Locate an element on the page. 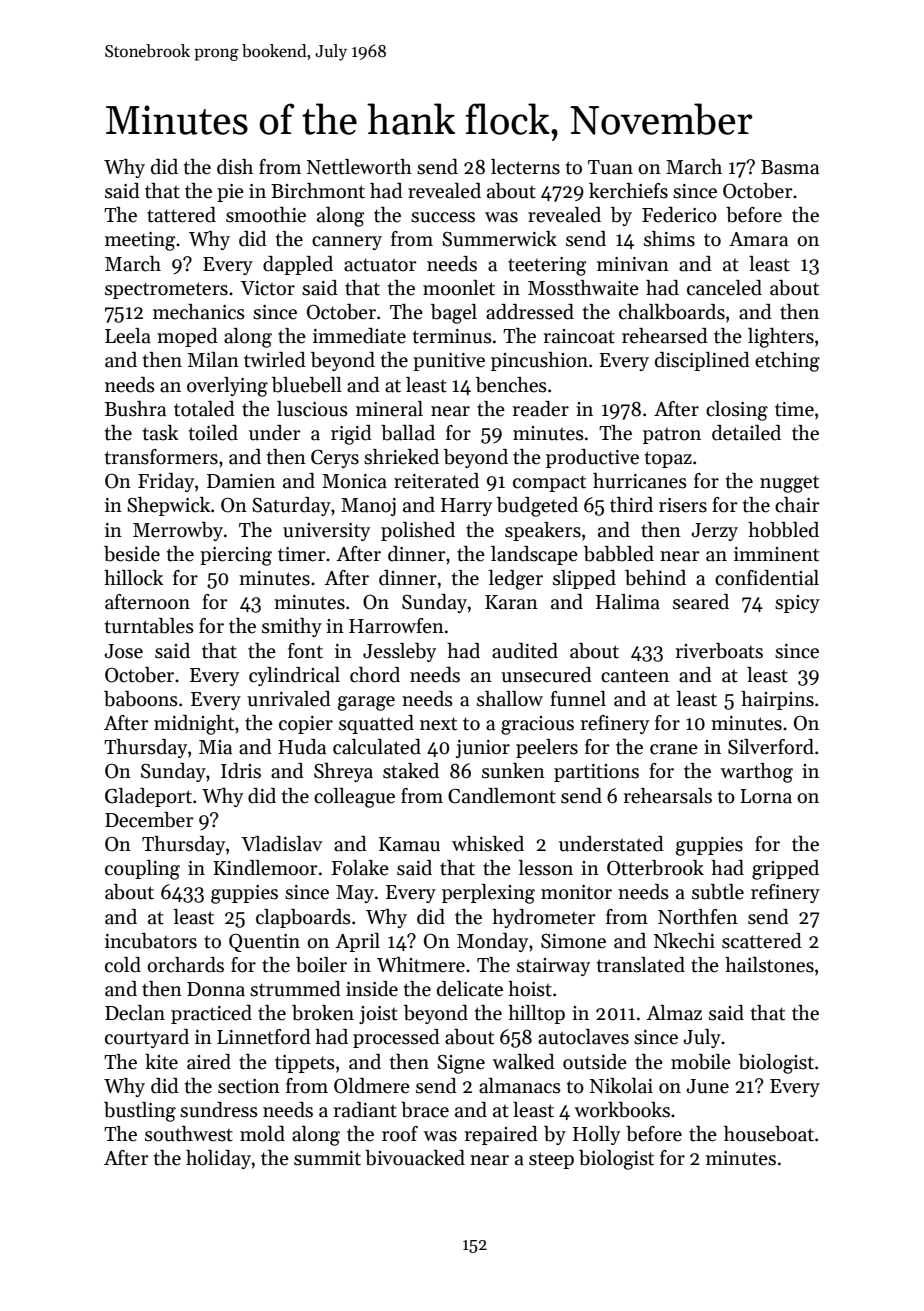 This document has width=924, height=1311. midnight is located at coordinates (194, 725).
